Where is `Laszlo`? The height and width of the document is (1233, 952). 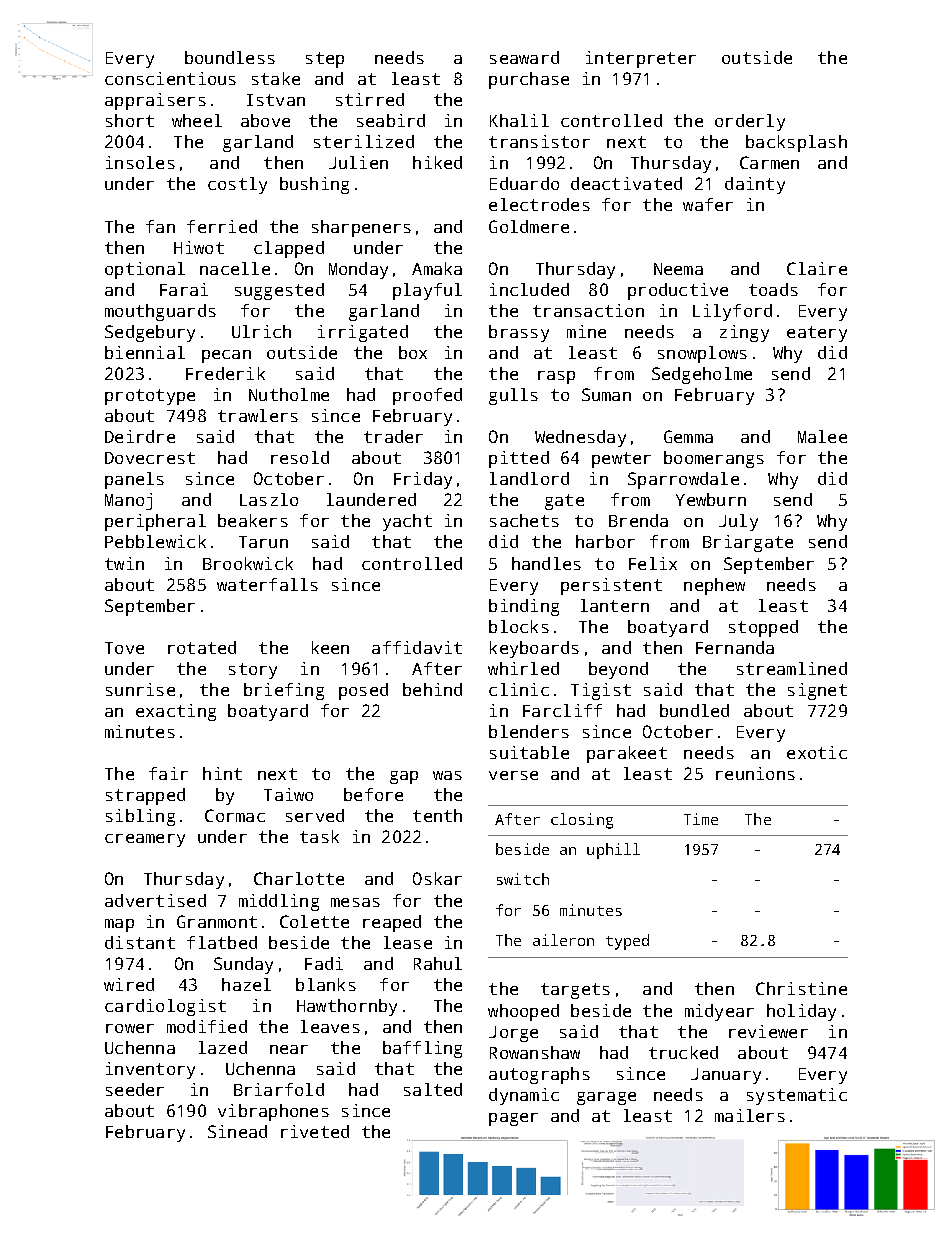
Laszlo is located at coordinates (269, 499).
